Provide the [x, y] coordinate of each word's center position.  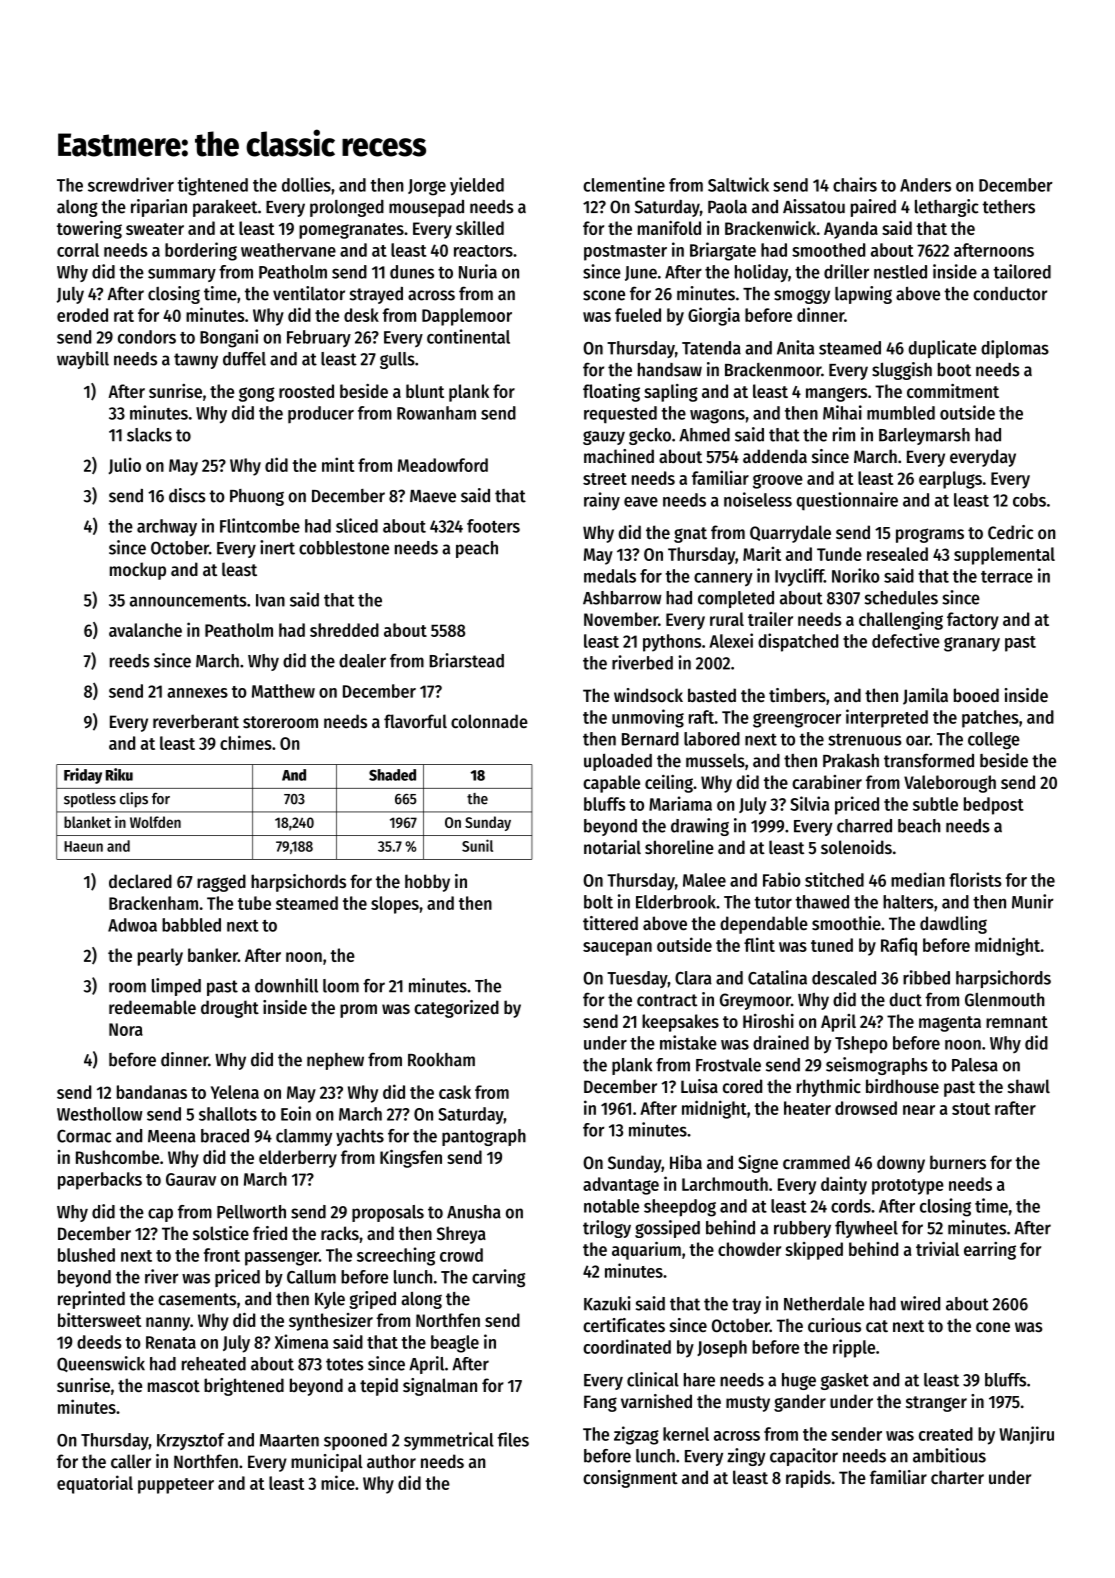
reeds [130, 661]
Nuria [478, 271]
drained [781, 1042]
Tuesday [637, 979]
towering [89, 230]
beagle [455, 1344]
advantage [621, 1186]
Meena [172, 1136]
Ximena [301, 1341]
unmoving [648, 718]
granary [972, 644]
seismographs [877, 1066]
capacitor [804, 1457]
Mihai [842, 412]
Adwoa [132, 925]
